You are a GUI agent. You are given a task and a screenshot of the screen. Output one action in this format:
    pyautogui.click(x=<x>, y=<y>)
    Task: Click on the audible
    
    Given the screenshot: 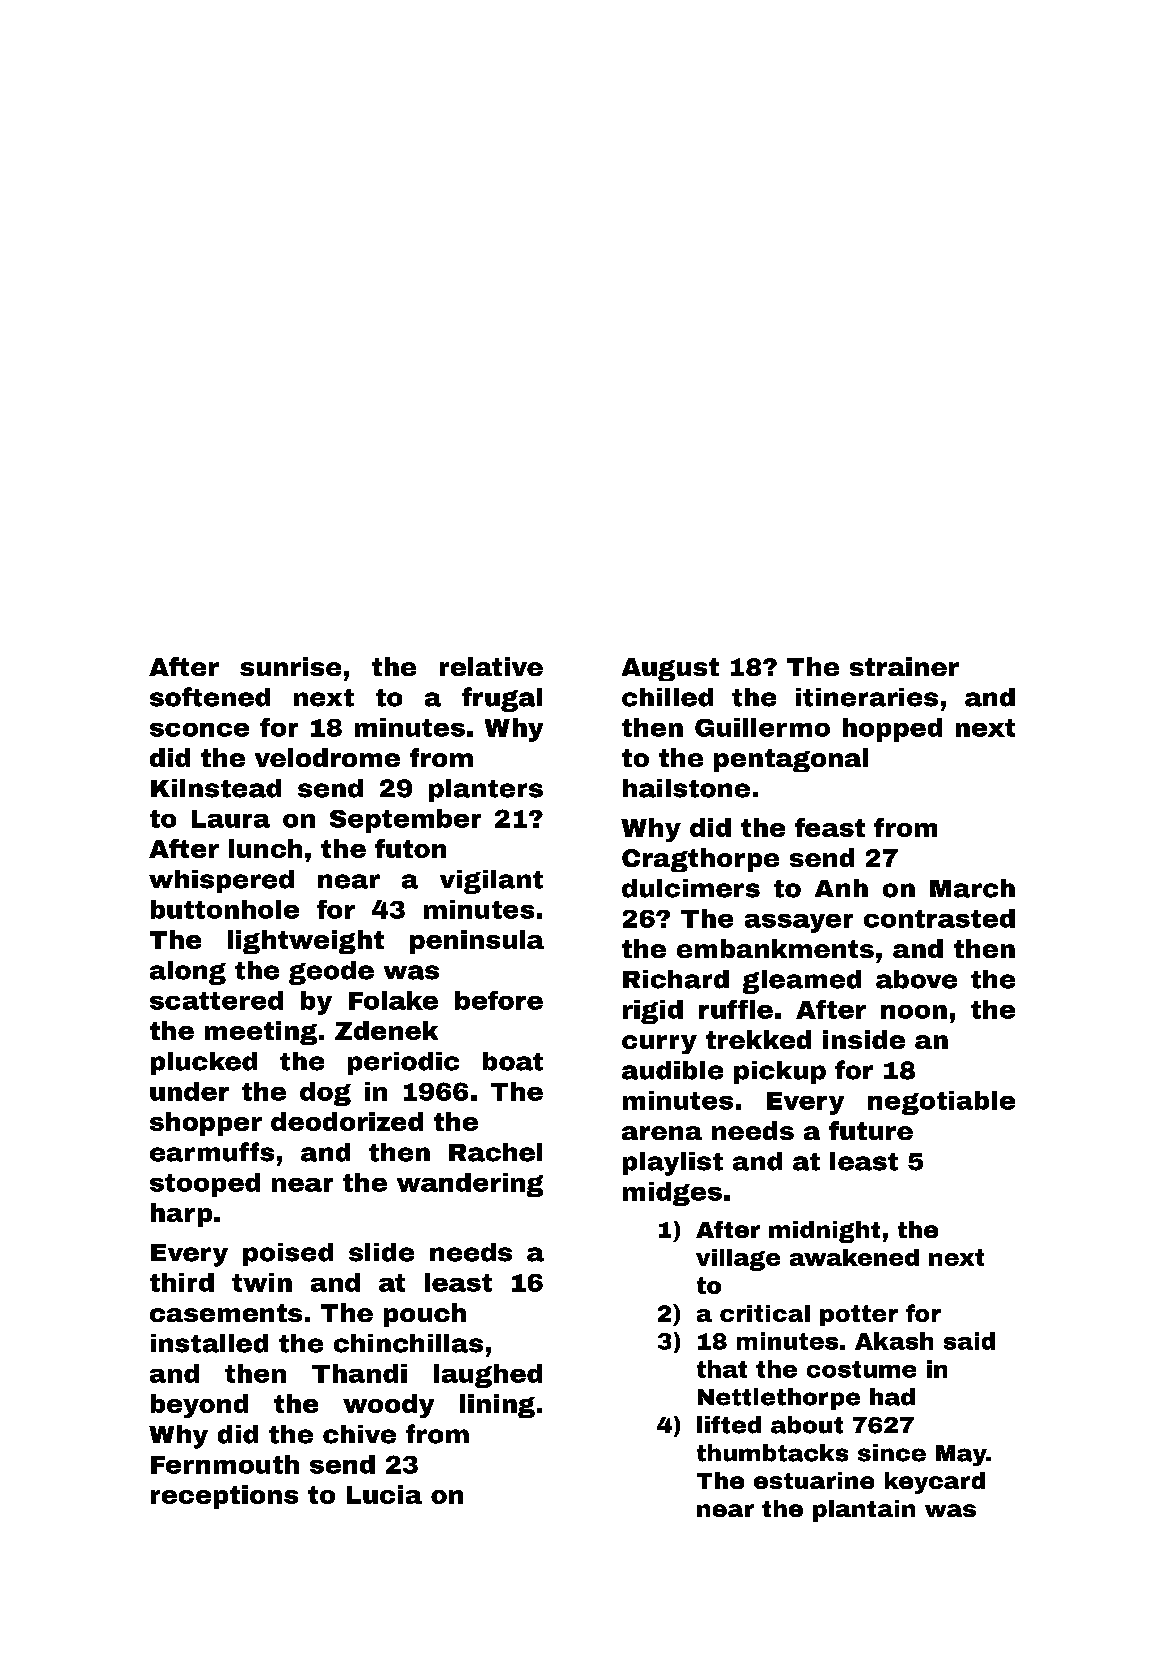 What is the action you would take?
    pyautogui.click(x=672, y=1070)
